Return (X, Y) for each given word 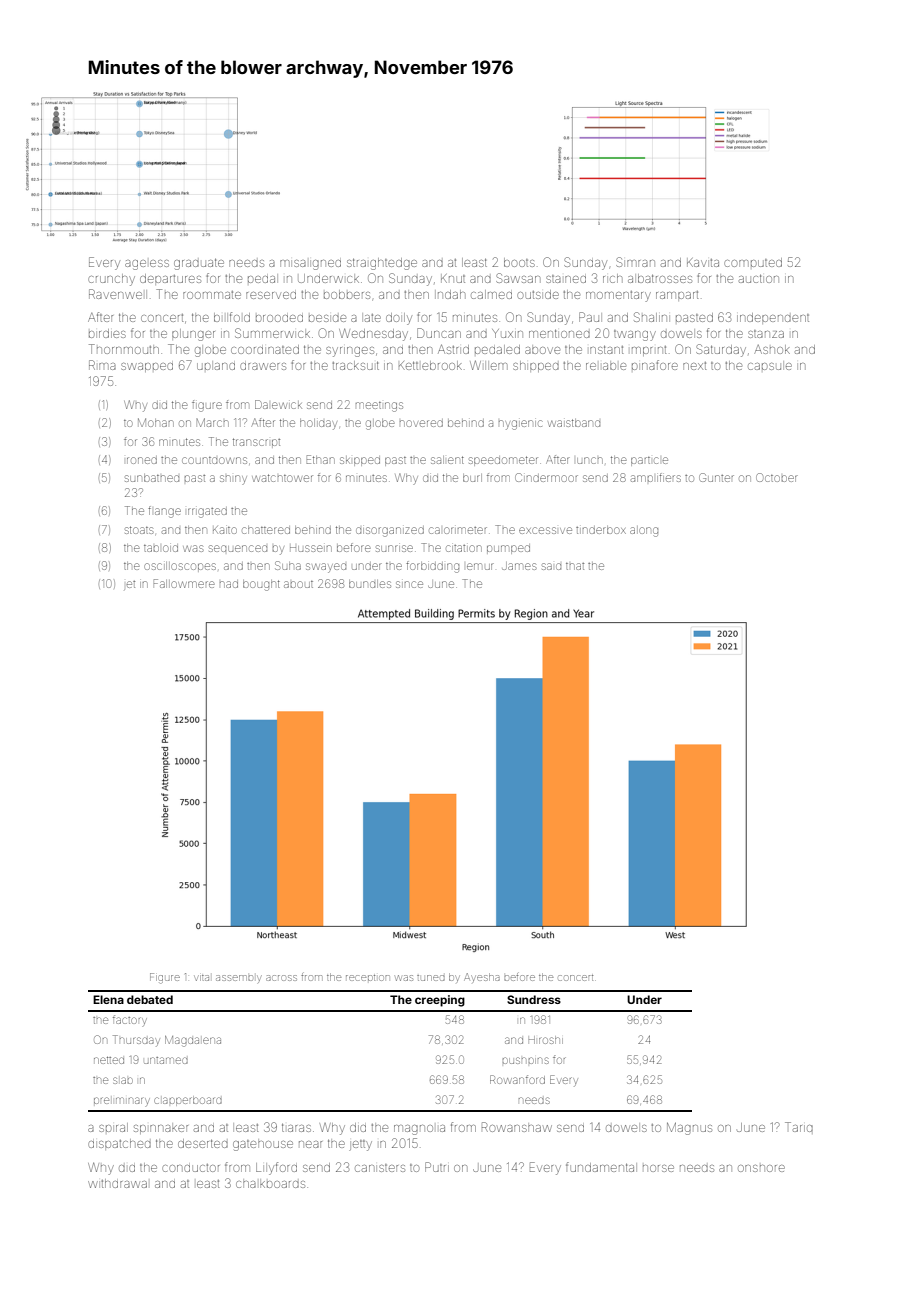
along (644, 532)
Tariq (799, 1127)
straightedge (382, 264)
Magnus (689, 1128)
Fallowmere (184, 583)
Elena (108, 999)
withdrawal (117, 1183)
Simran (635, 262)
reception (367, 978)
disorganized (390, 532)
